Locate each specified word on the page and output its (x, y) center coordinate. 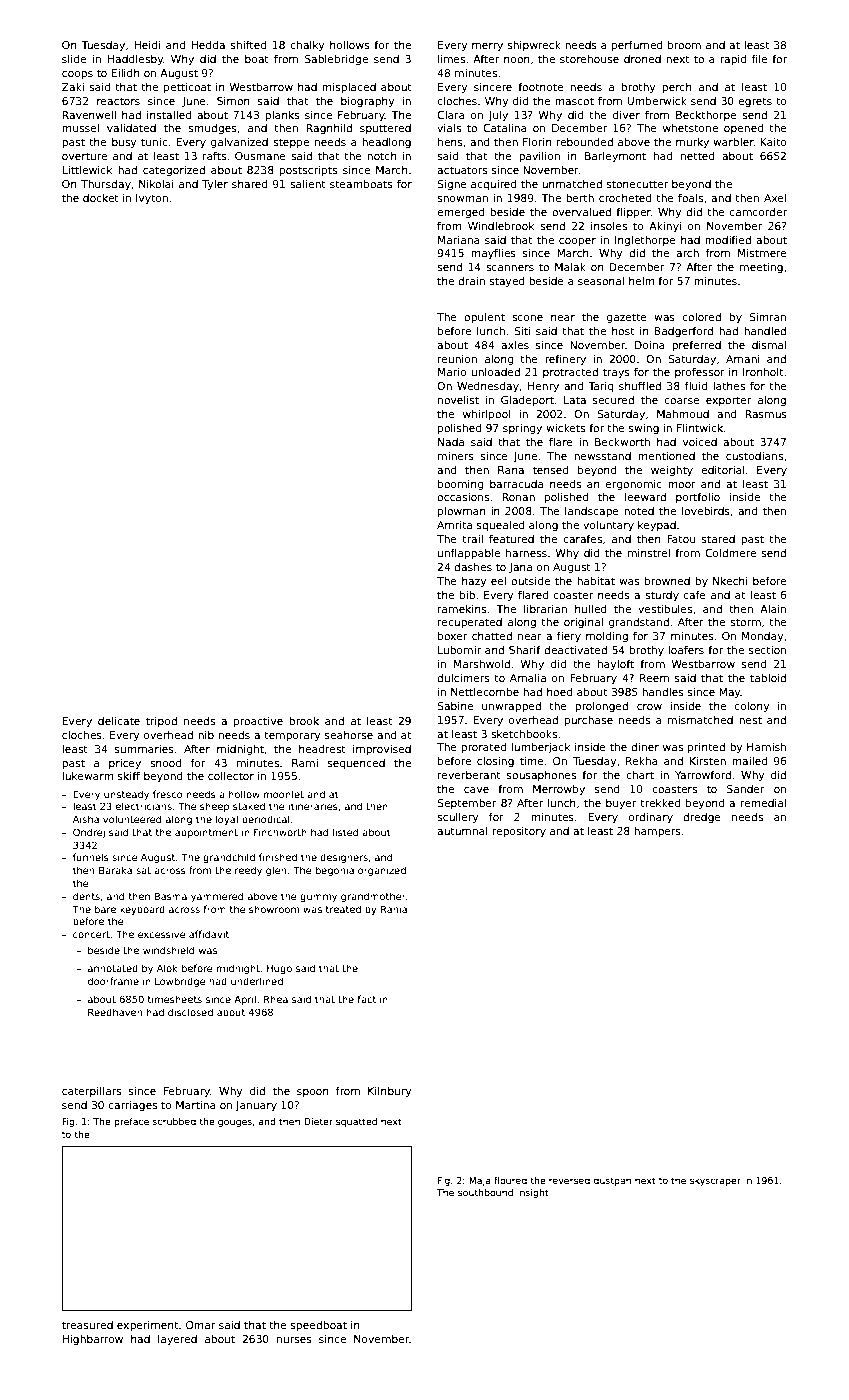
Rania (394, 909)
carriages (132, 1106)
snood (166, 763)
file (760, 59)
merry (487, 47)
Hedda (208, 45)
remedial (763, 803)
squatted (356, 1122)
